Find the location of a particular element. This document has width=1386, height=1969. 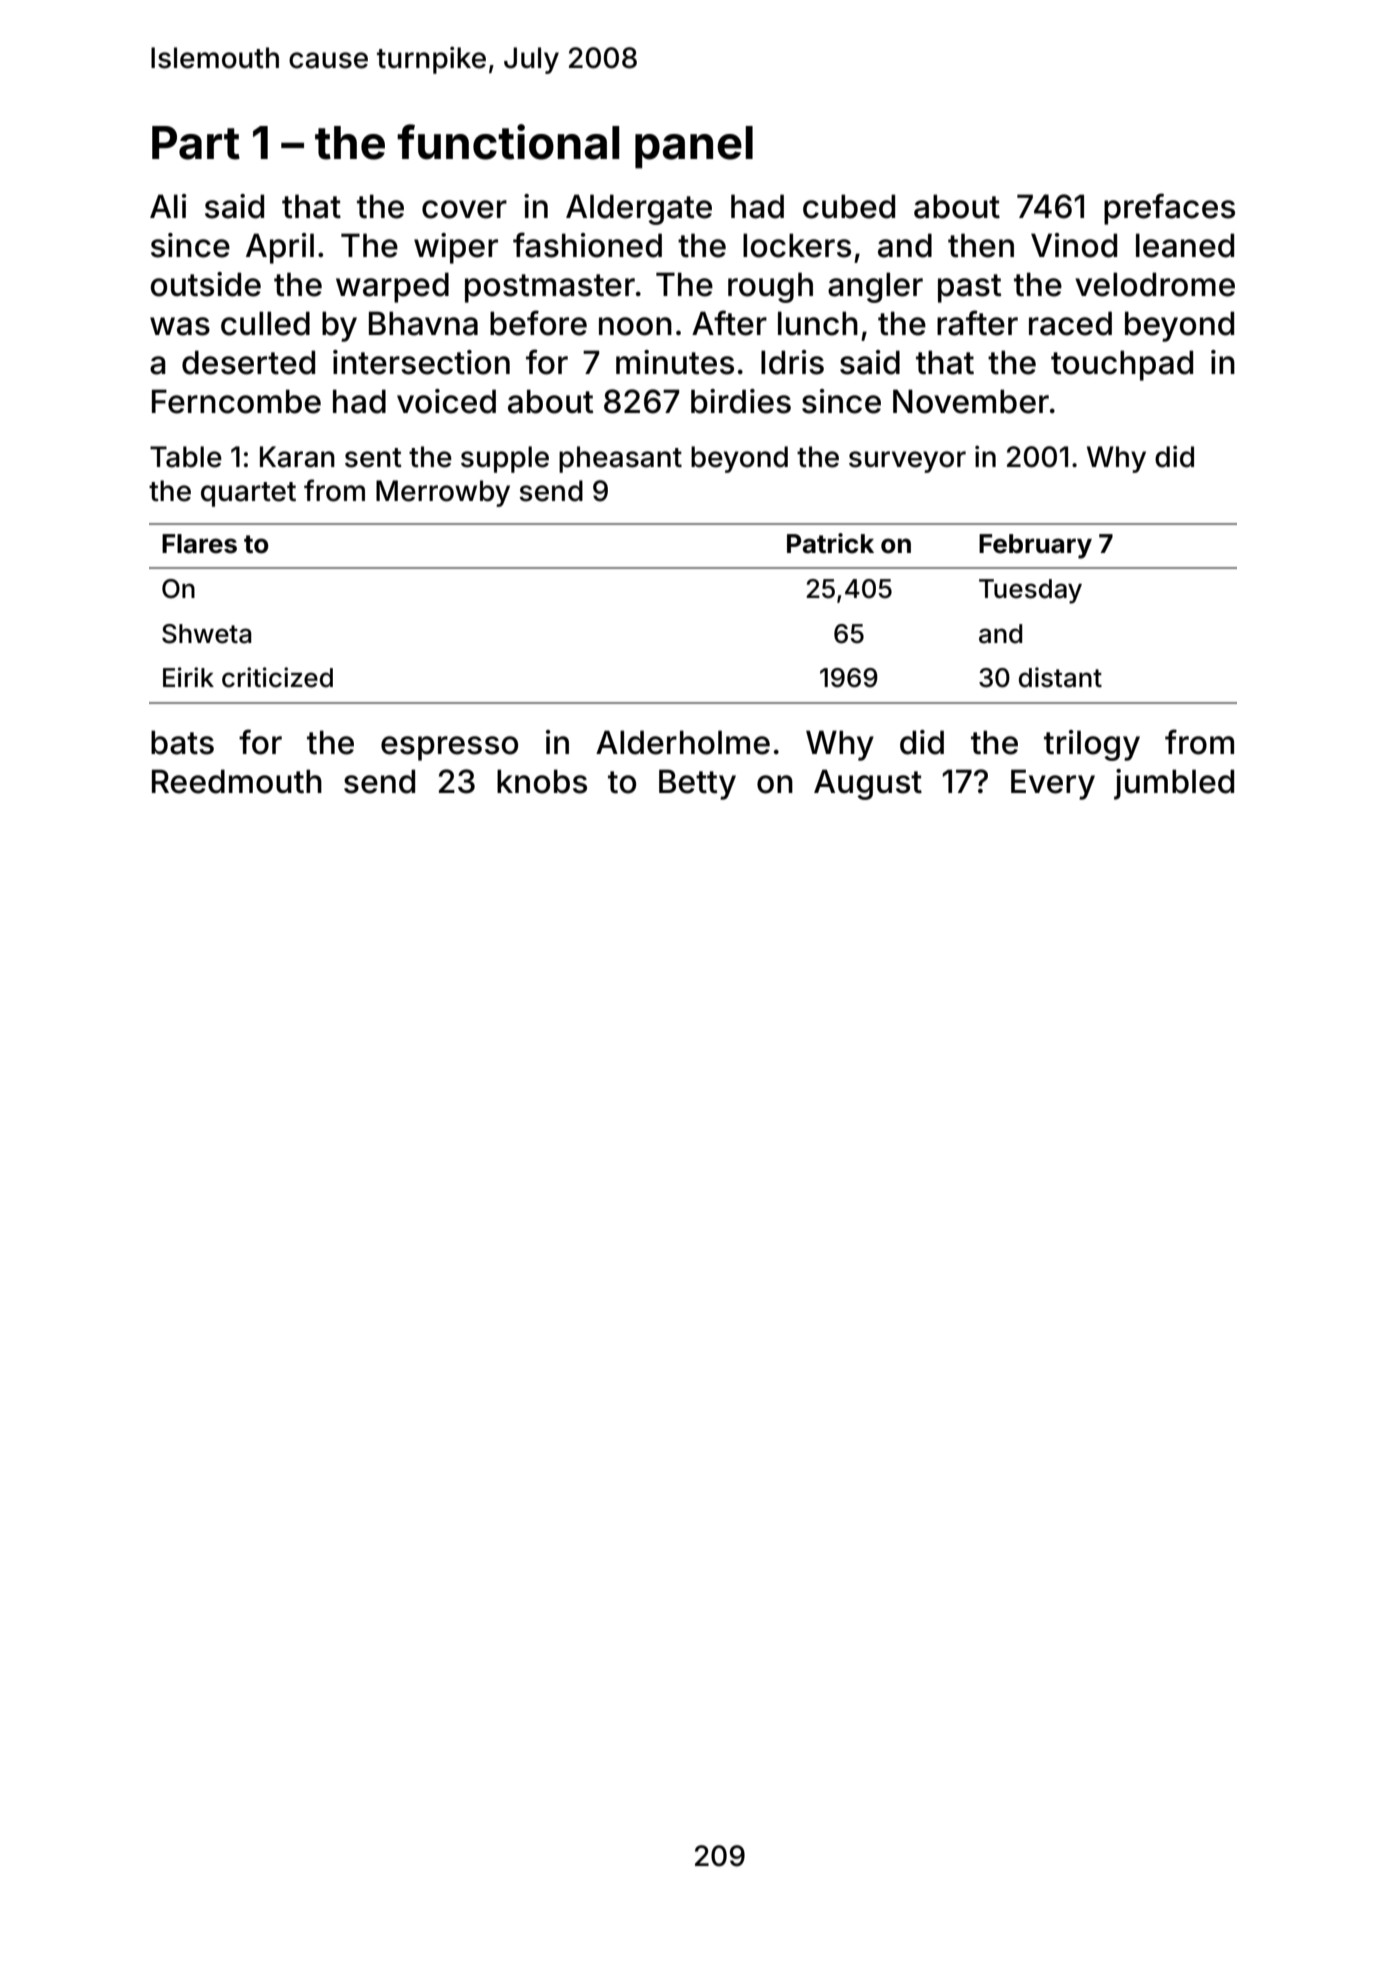

culled is located at coordinates (265, 323).
